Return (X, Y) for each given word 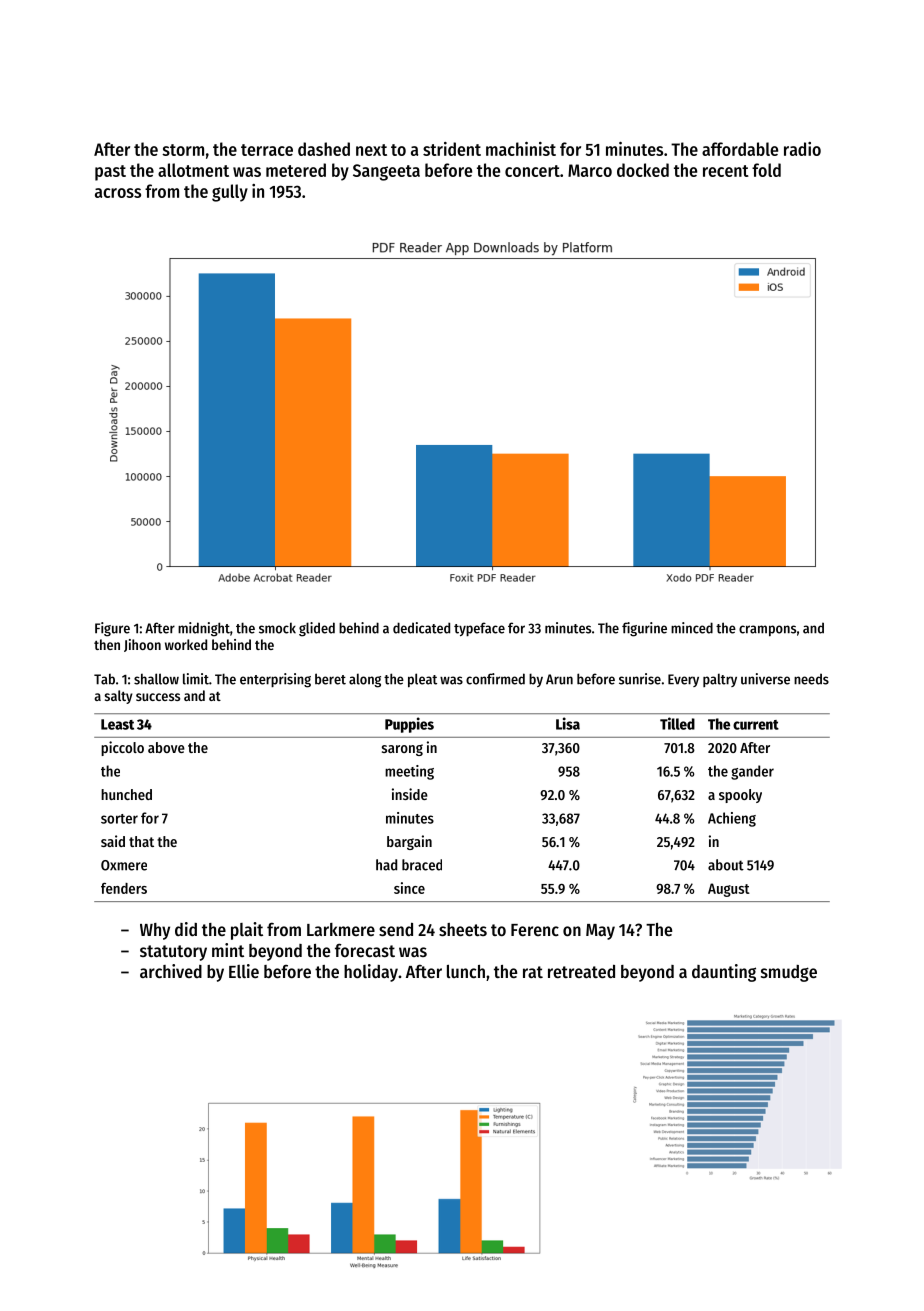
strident (452, 149)
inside (410, 794)
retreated (581, 971)
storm (183, 150)
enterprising (275, 680)
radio (802, 149)
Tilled (677, 723)
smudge (789, 973)
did (186, 929)
